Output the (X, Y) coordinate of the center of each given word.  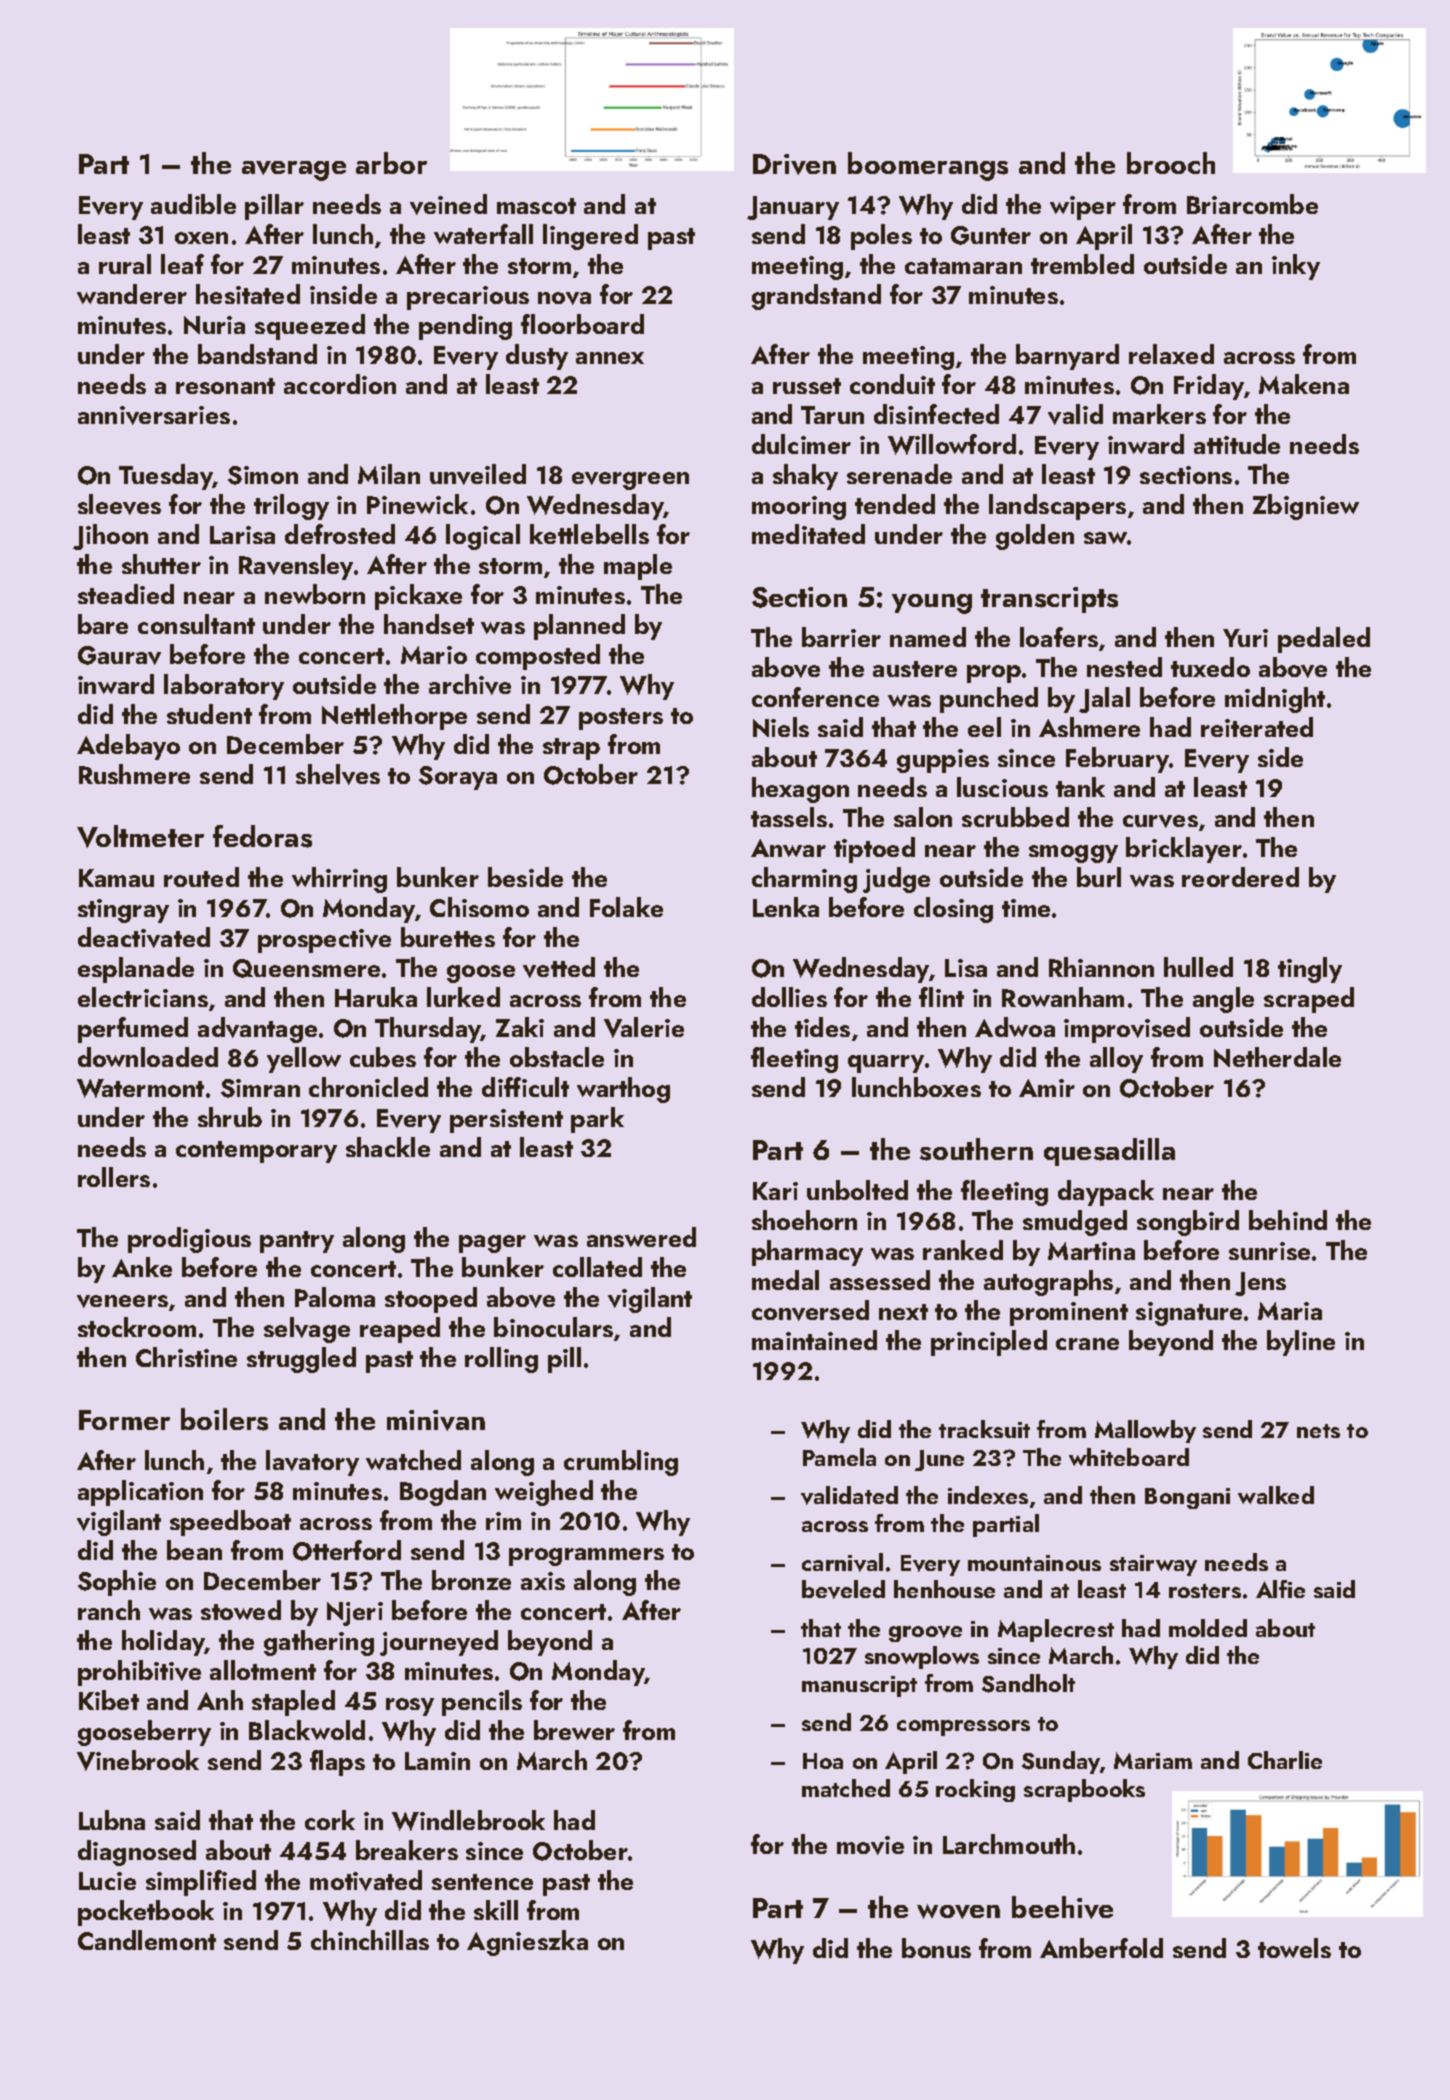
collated (597, 1267)
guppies (943, 761)
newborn (315, 594)
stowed (241, 1610)
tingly (1310, 970)
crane (1087, 1344)
